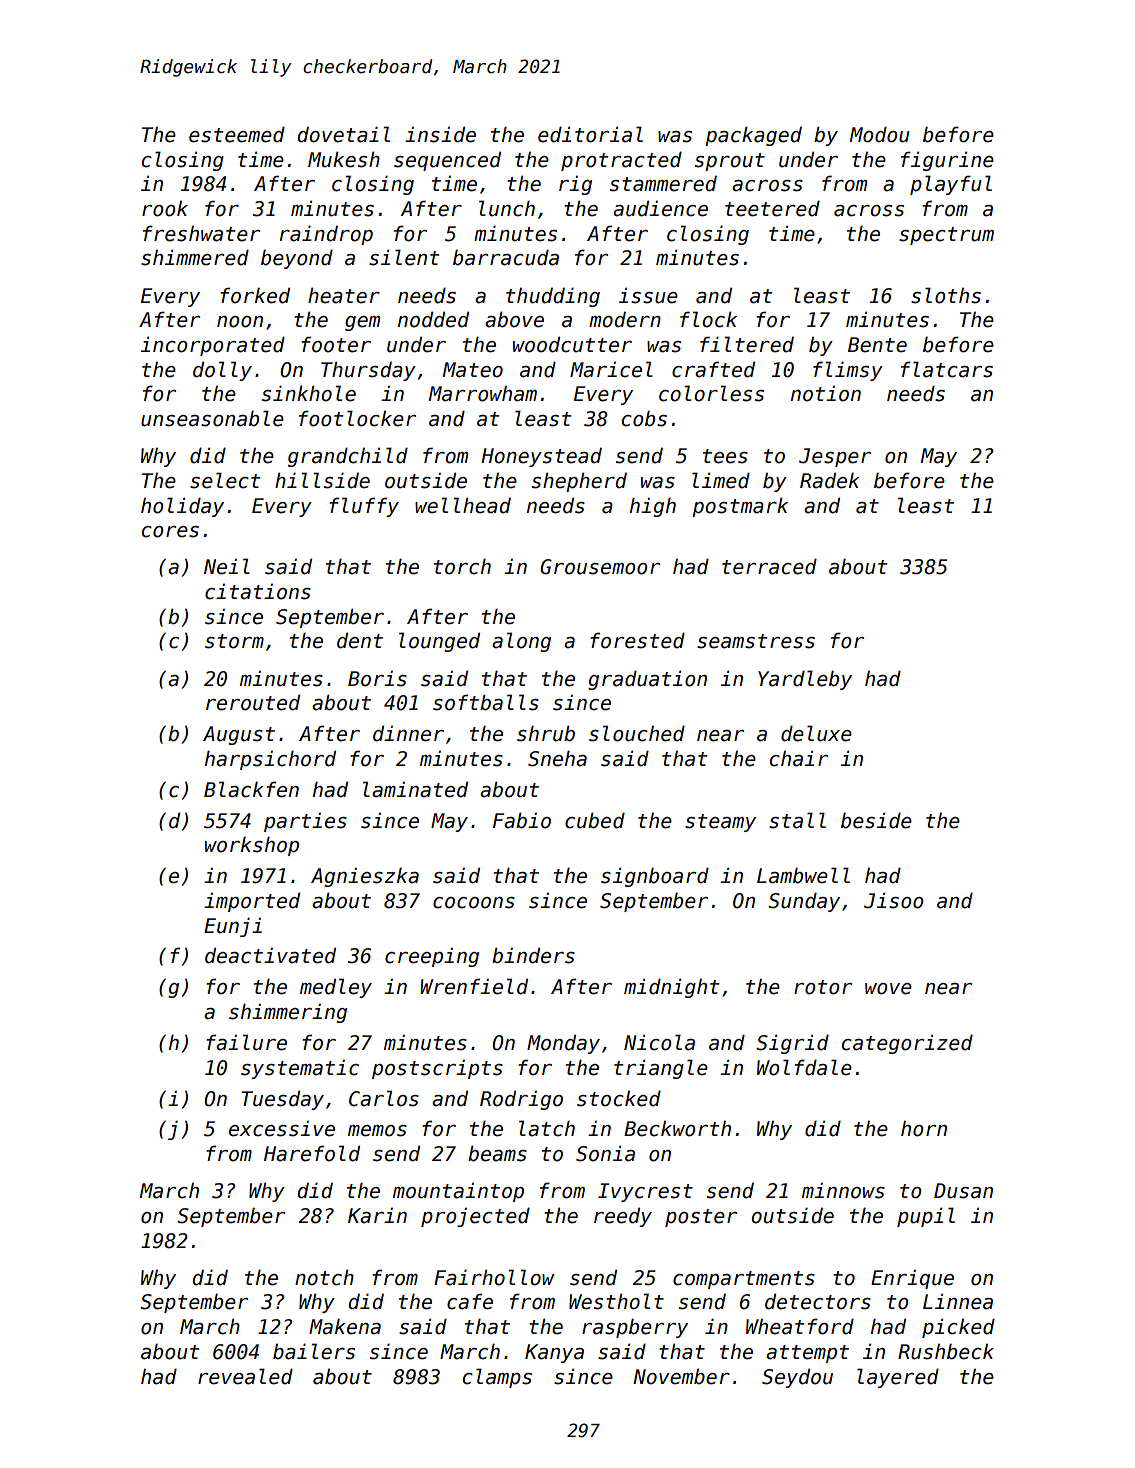 Image resolution: width=1135 pixels, height=1468 pixels. What do you see at coordinates (343, 134) in the document?
I see `dovetail` at bounding box center [343, 134].
